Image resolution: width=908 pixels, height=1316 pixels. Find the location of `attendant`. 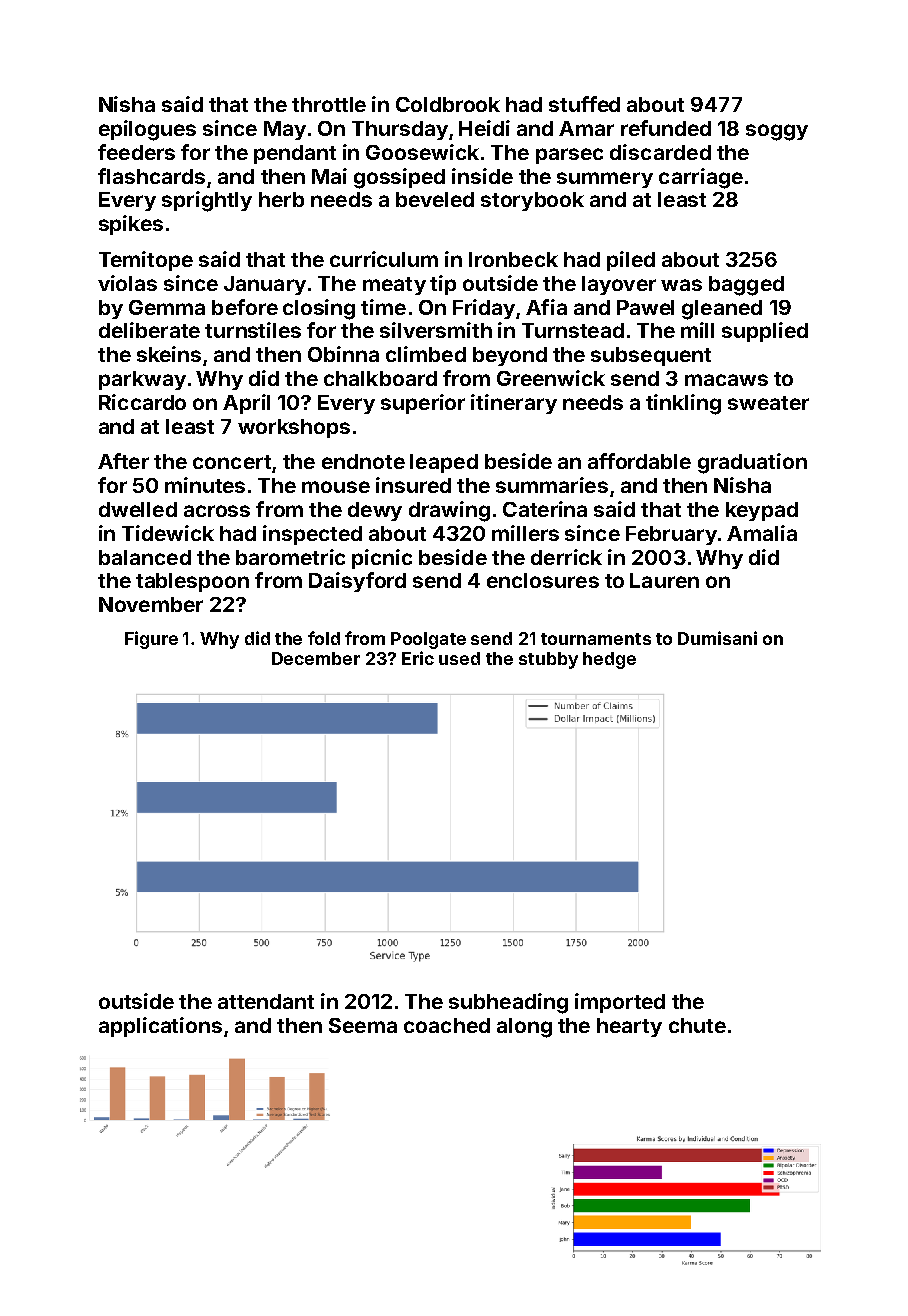

attendant is located at coordinates (266, 1001).
